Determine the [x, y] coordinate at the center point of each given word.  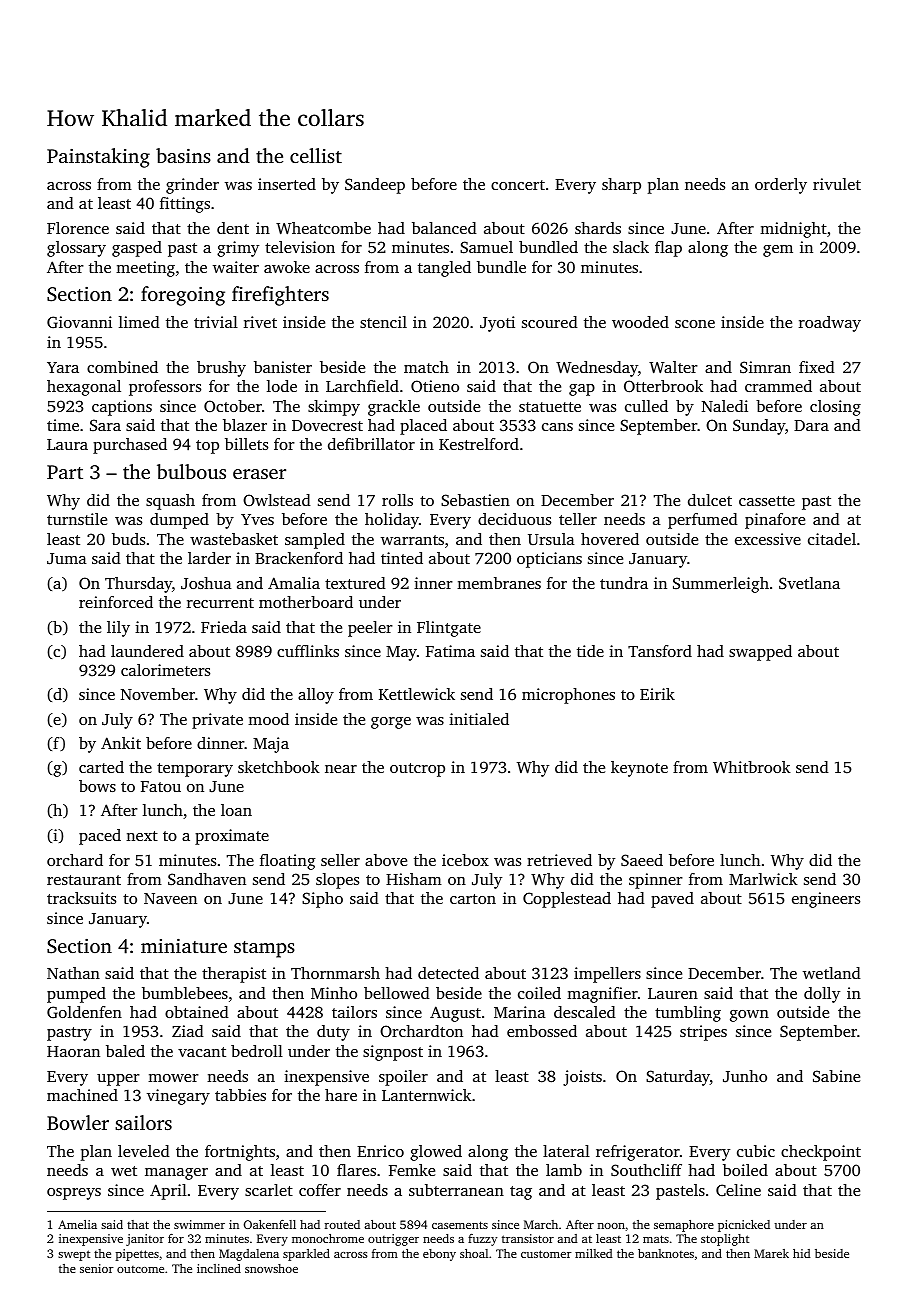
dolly [822, 995]
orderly [781, 186]
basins [183, 155]
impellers [607, 975]
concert [518, 185]
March [541, 1224]
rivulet [837, 184]
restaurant [84, 880]
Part [65, 472]
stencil [383, 322]
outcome [140, 1269]
